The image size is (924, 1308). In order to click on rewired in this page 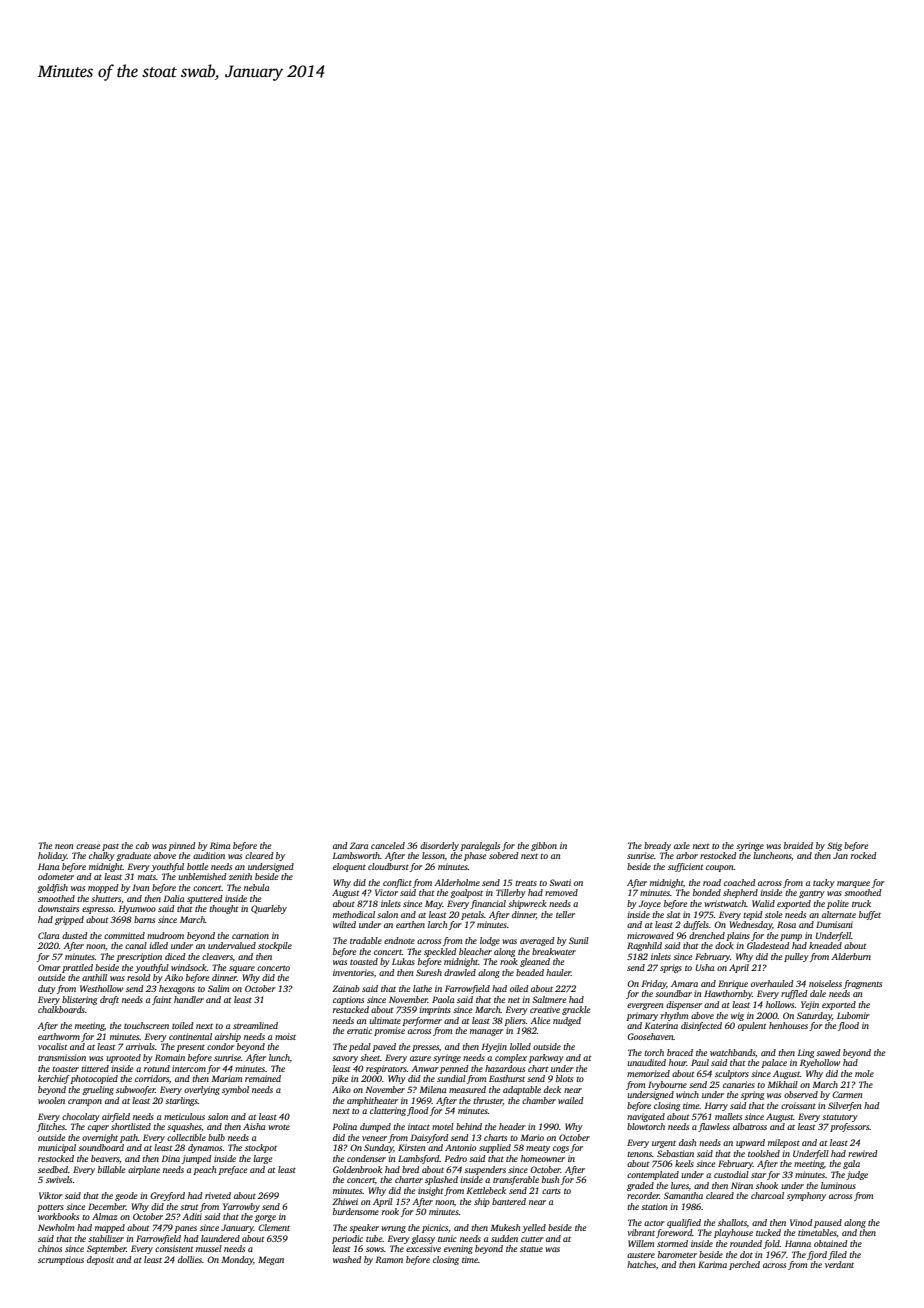, I will do `click(862, 1153)`.
